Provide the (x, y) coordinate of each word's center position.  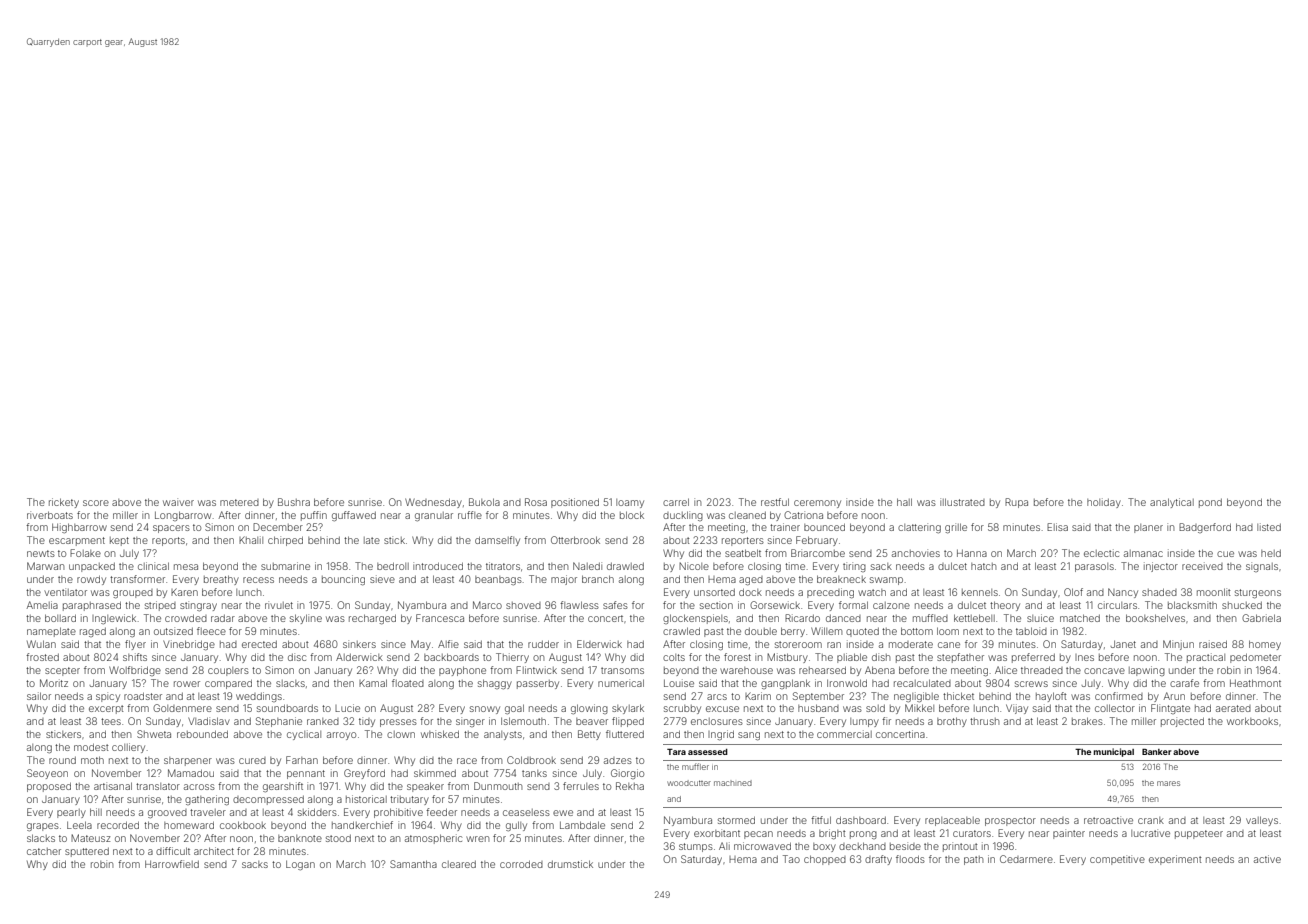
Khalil (251, 540)
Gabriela (1261, 618)
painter (1069, 834)
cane (949, 645)
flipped (628, 722)
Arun (1174, 696)
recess (258, 580)
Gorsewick (775, 605)
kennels (980, 592)
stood (338, 838)
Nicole (694, 566)
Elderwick (599, 644)
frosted (42, 657)
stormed (736, 820)
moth (92, 760)
